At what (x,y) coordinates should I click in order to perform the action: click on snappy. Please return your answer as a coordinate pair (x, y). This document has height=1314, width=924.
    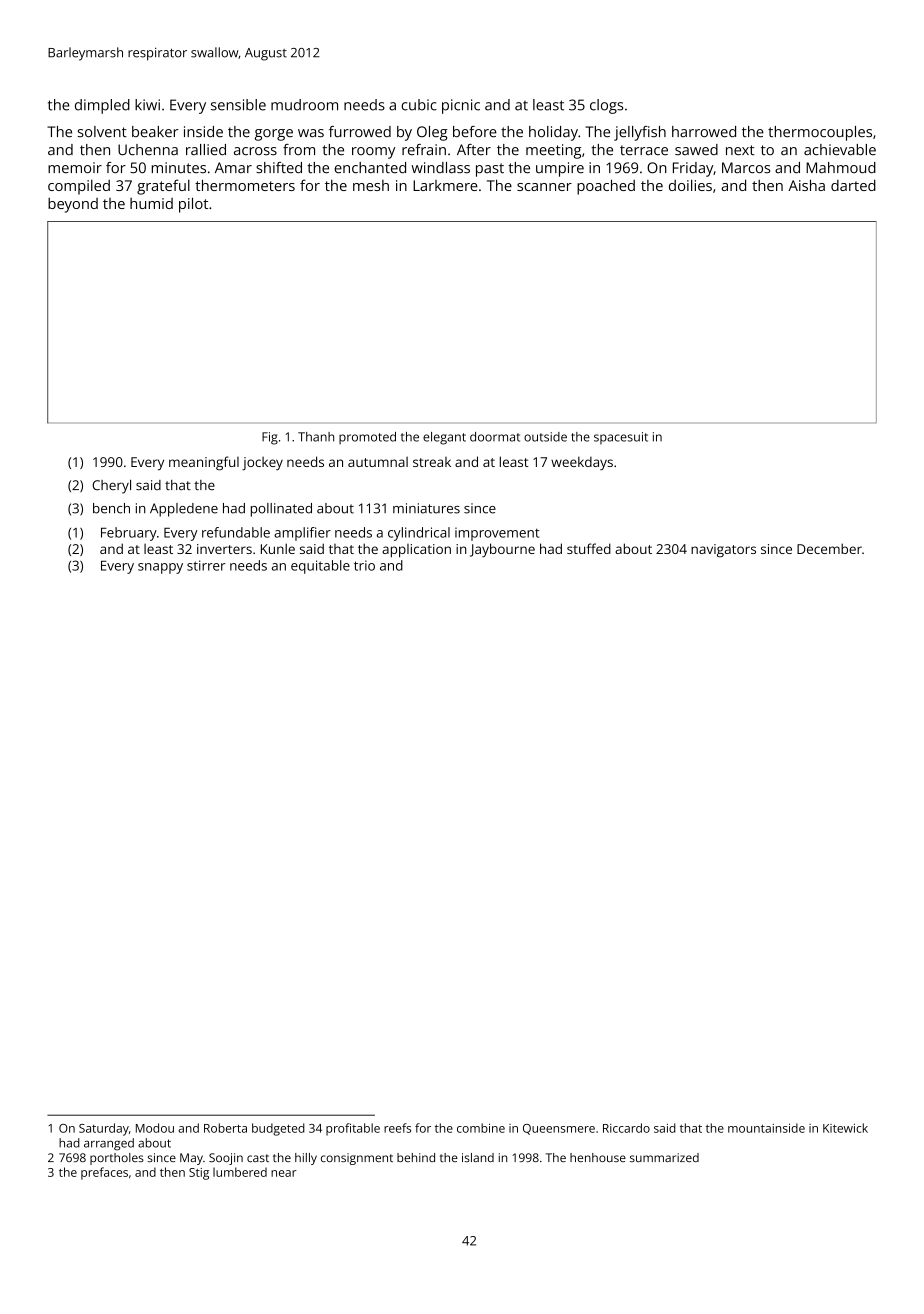
    Looking at the image, I should click on (160, 568).
